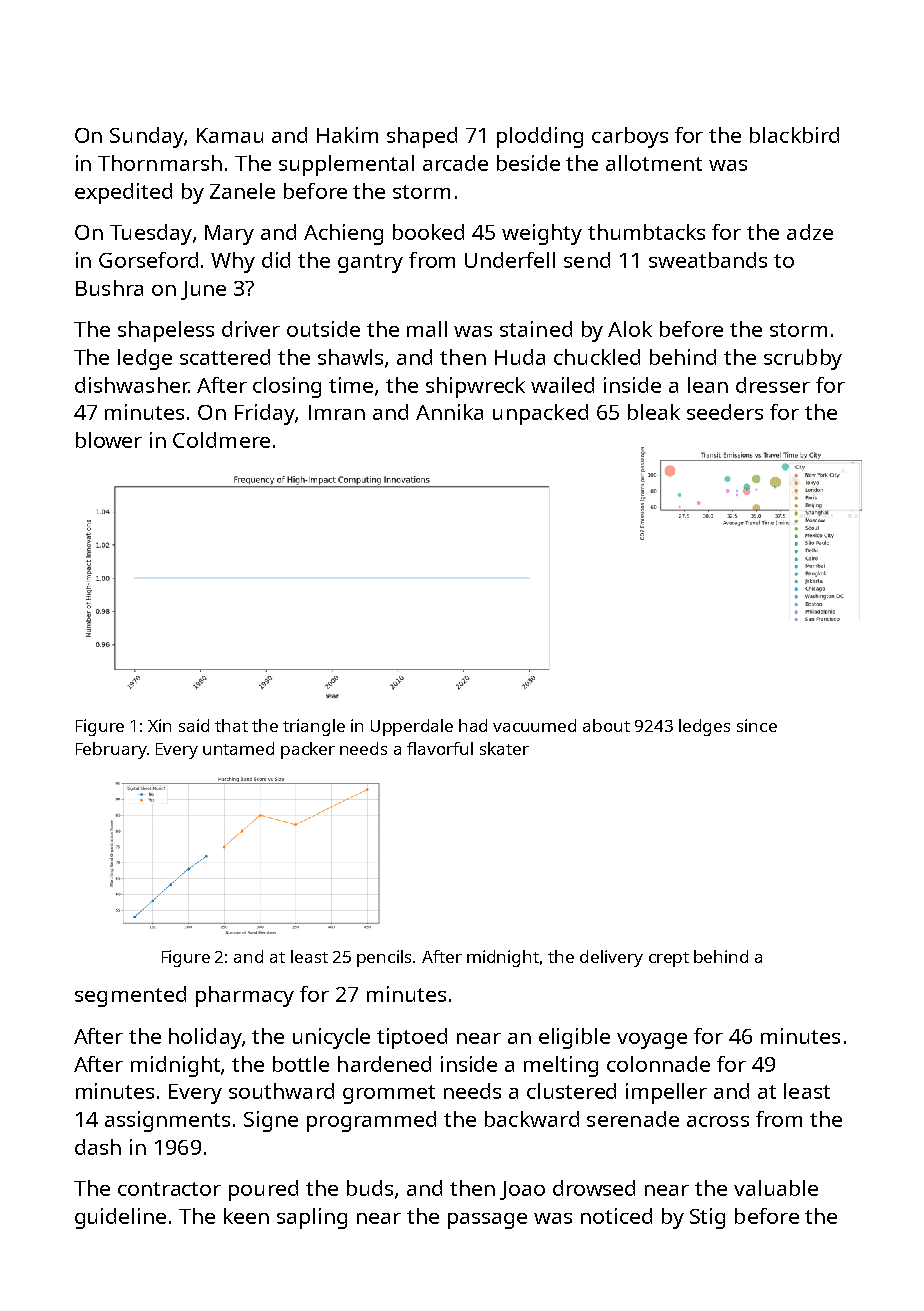 This screenshot has height=1311, width=924. What do you see at coordinates (231, 725) in the screenshot?
I see `that` at bounding box center [231, 725].
